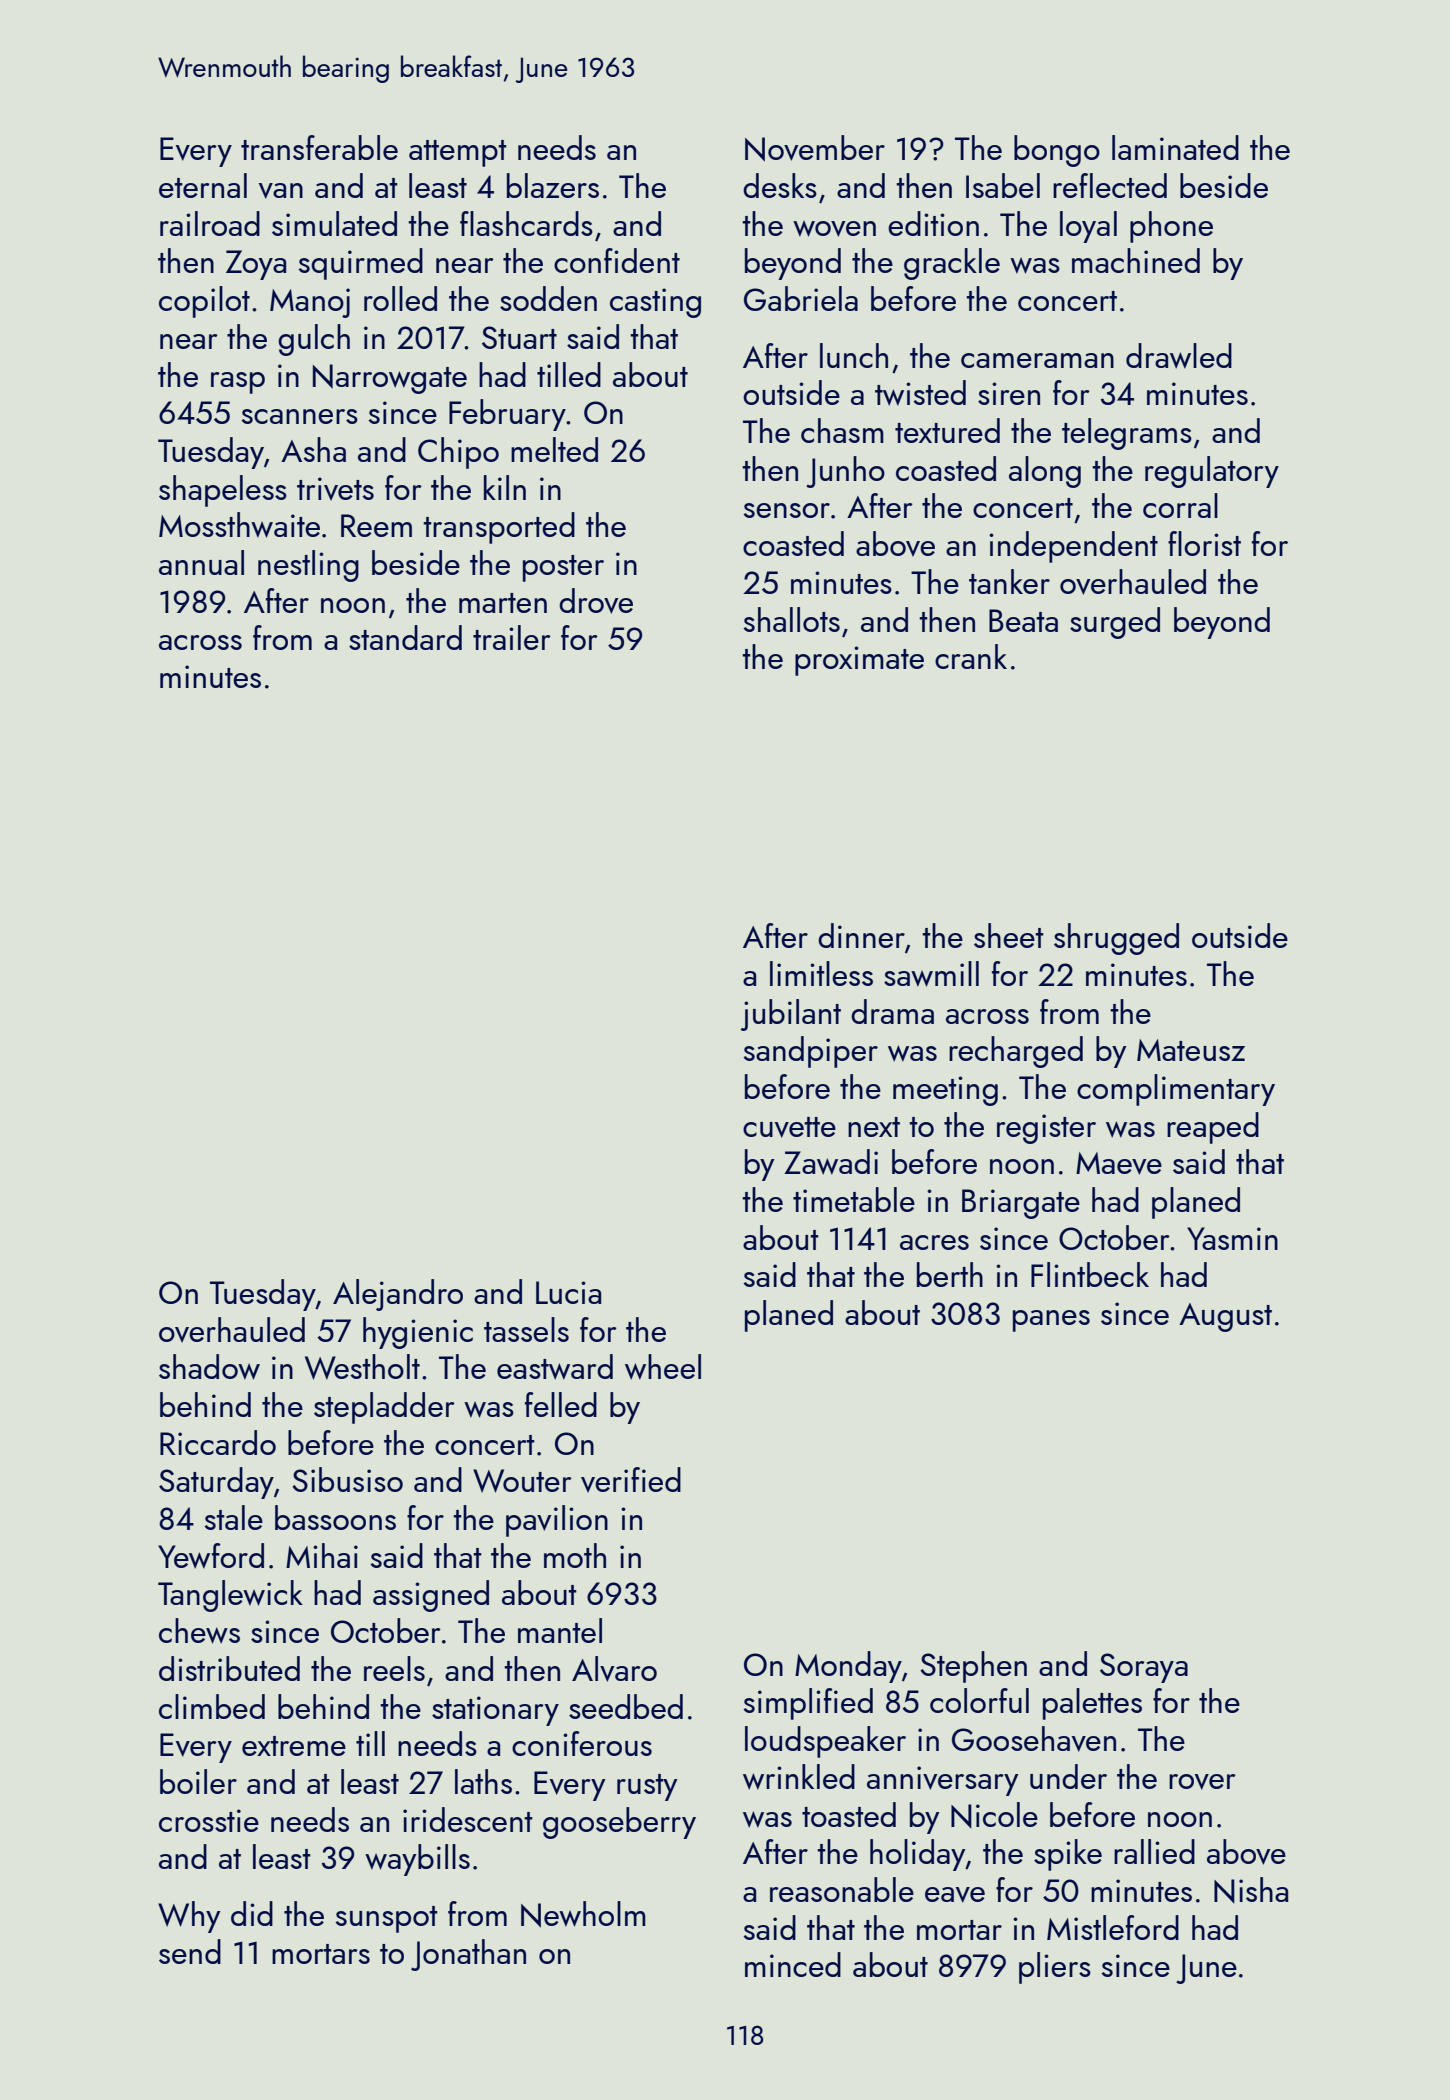  I want to click on attempt, so click(458, 153).
